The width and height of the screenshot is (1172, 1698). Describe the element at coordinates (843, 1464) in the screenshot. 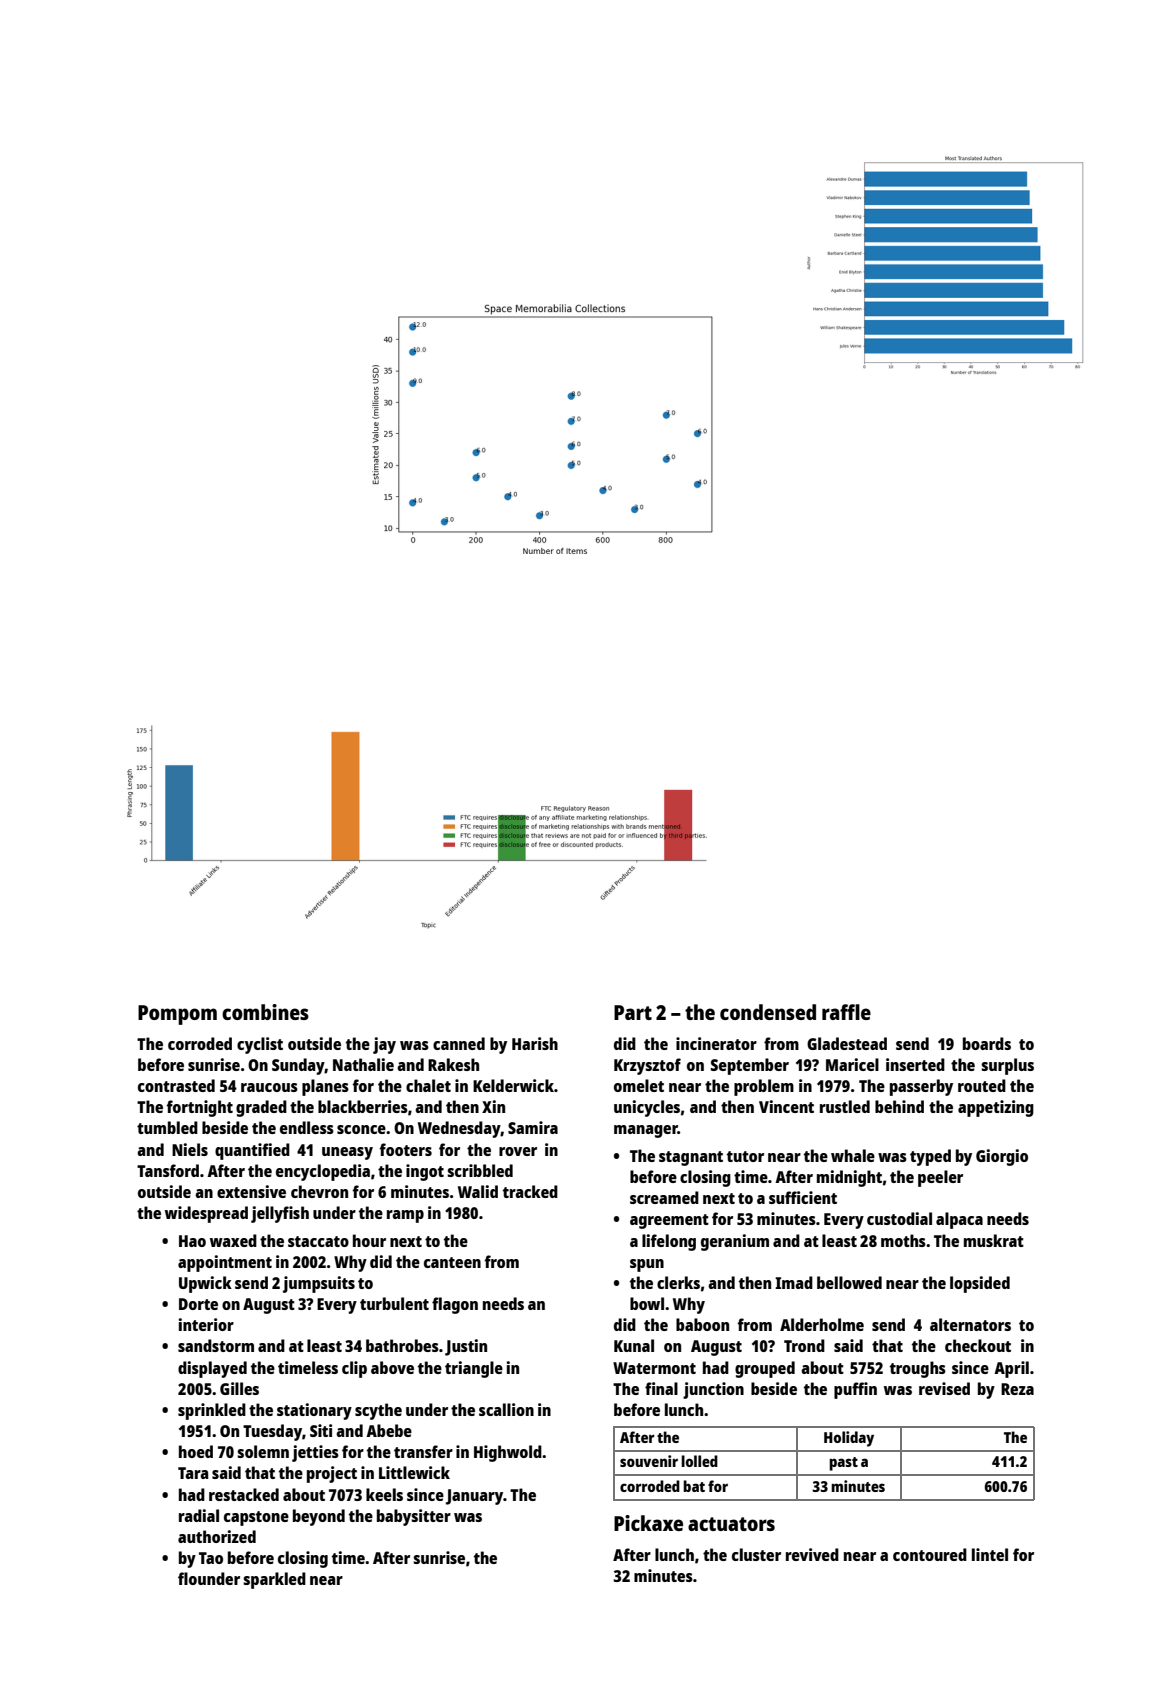

I see `past` at that location.
